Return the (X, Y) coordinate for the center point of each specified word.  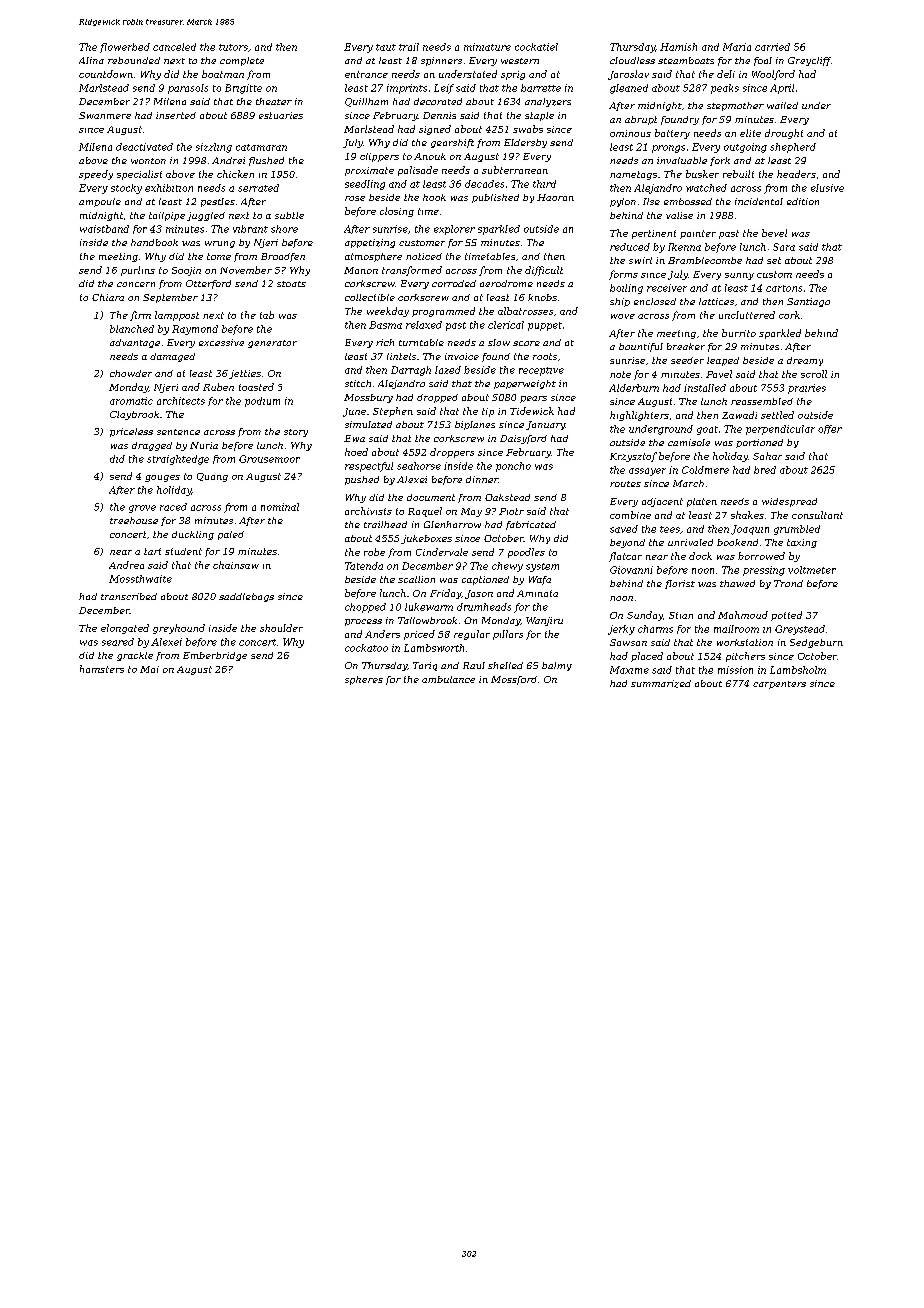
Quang (212, 477)
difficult (544, 271)
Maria (737, 47)
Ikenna (684, 247)
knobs (542, 297)
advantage (135, 343)
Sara (784, 247)
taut (386, 47)
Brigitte (243, 89)
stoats (291, 284)
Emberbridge (215, 656)
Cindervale (442, 552)
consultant (817, 515)
